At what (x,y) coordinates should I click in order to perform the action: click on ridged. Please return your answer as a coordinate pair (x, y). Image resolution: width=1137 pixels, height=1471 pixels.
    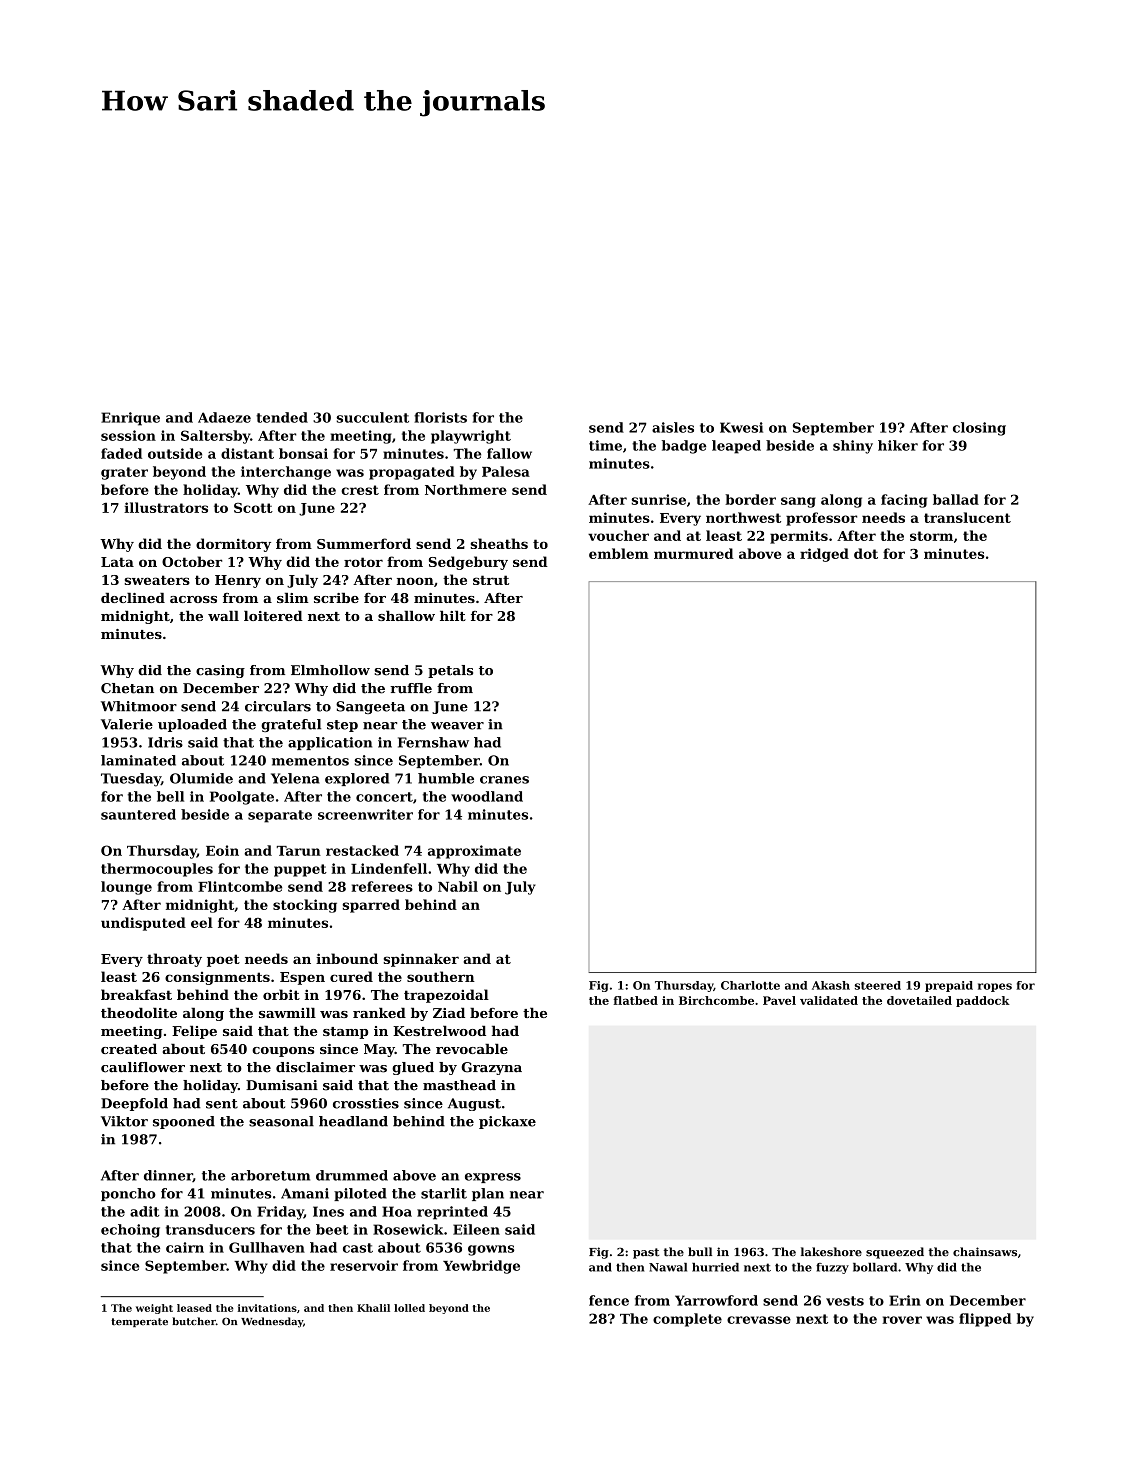
    Looking at the image, I should click on (824, 555).
